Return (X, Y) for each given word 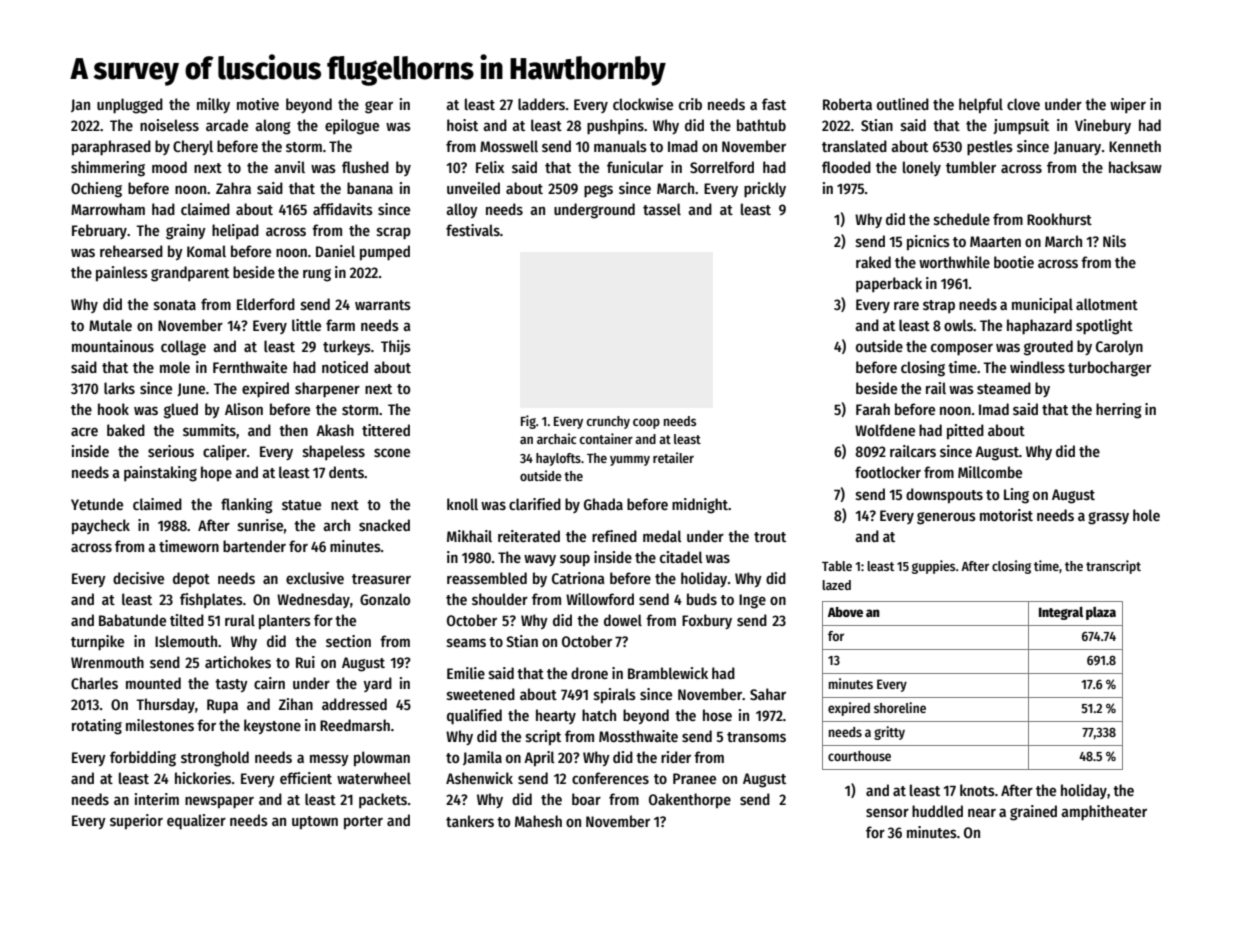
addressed (354, 704)
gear (379, 107)
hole (1146, 515)
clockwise (643, 104)
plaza (1101, 613)
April (539, 759)
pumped (385, 253)
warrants (383, 305)
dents (346, 472)
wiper (1128, 105)
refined (614, 536)
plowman (382, 759)
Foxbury (707, 621)
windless (1037, 367)
